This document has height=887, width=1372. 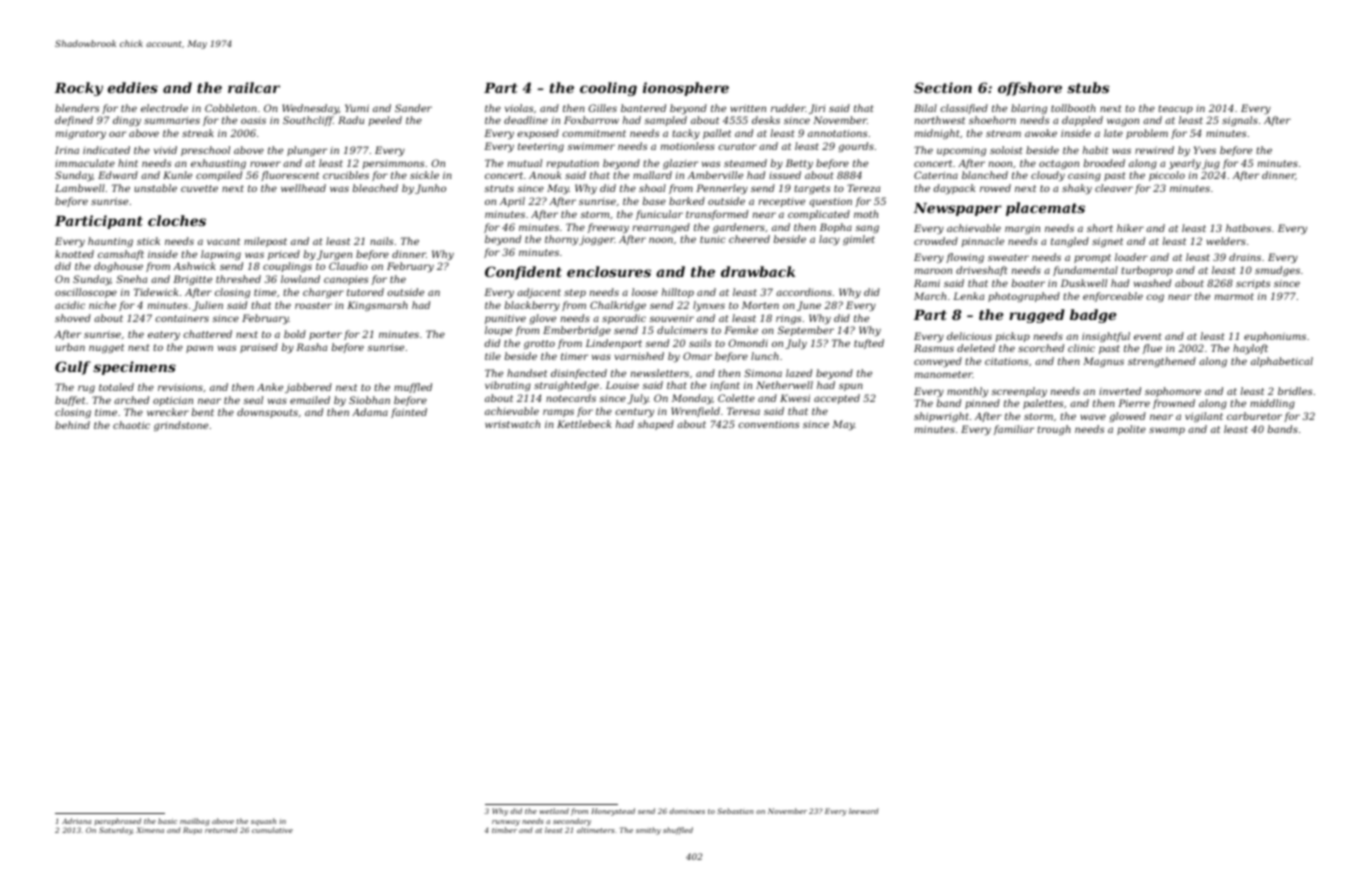 I want to click on newsletters, so click(x=660, y=373).
